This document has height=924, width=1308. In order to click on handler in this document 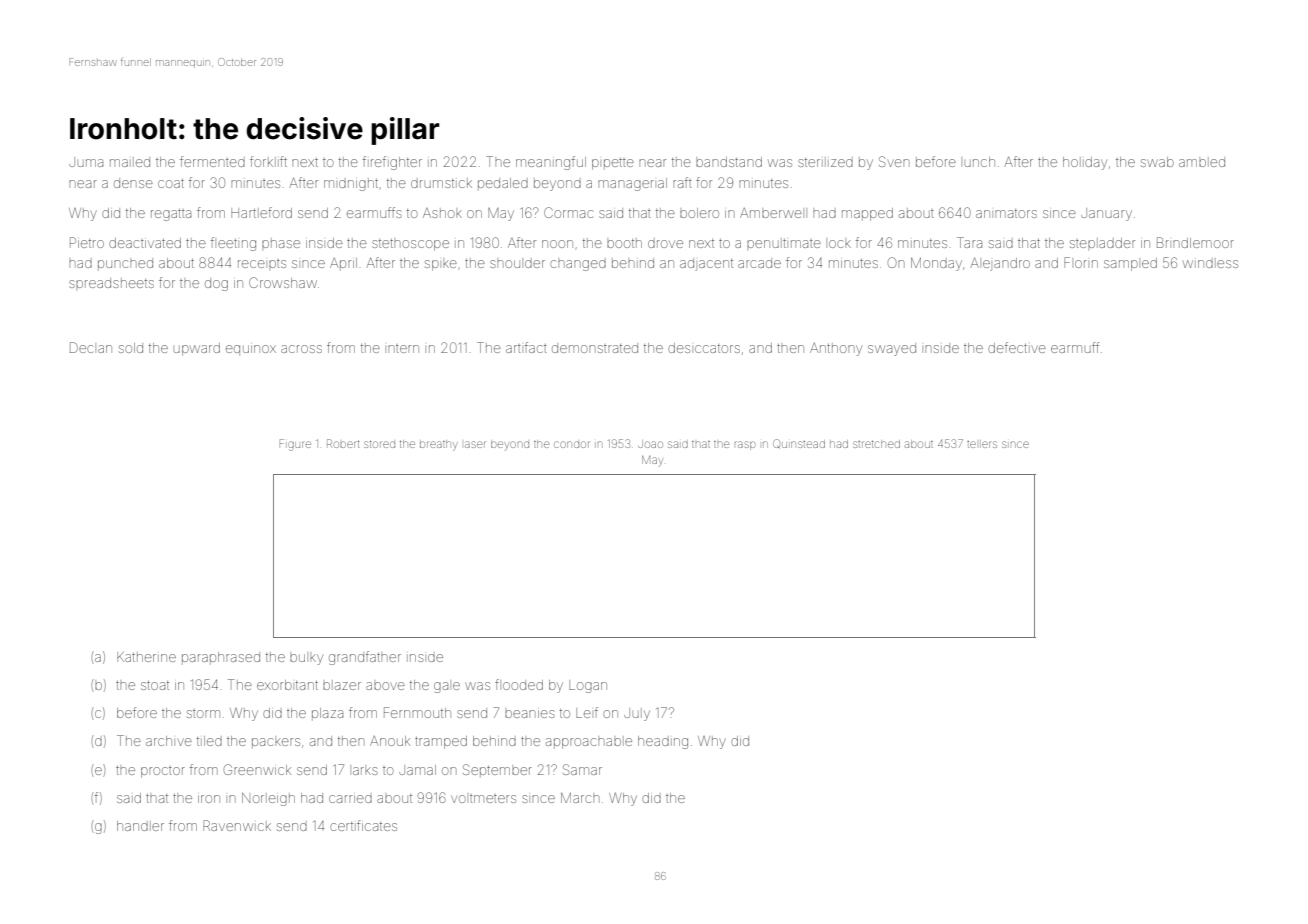, I will do `click(140, 826)`.
